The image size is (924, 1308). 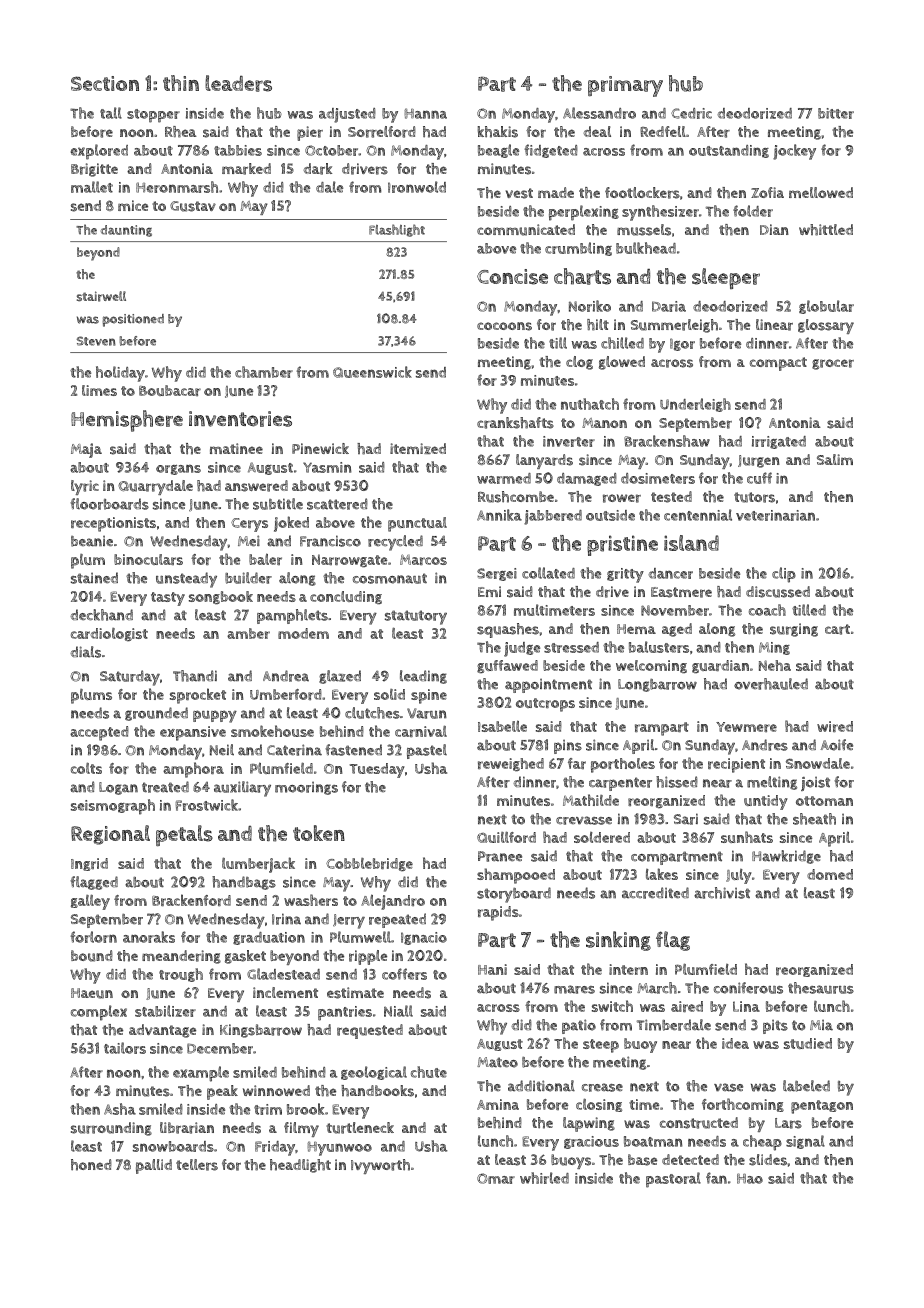 I want to click on Noriko, so click(x=590, y=306).
